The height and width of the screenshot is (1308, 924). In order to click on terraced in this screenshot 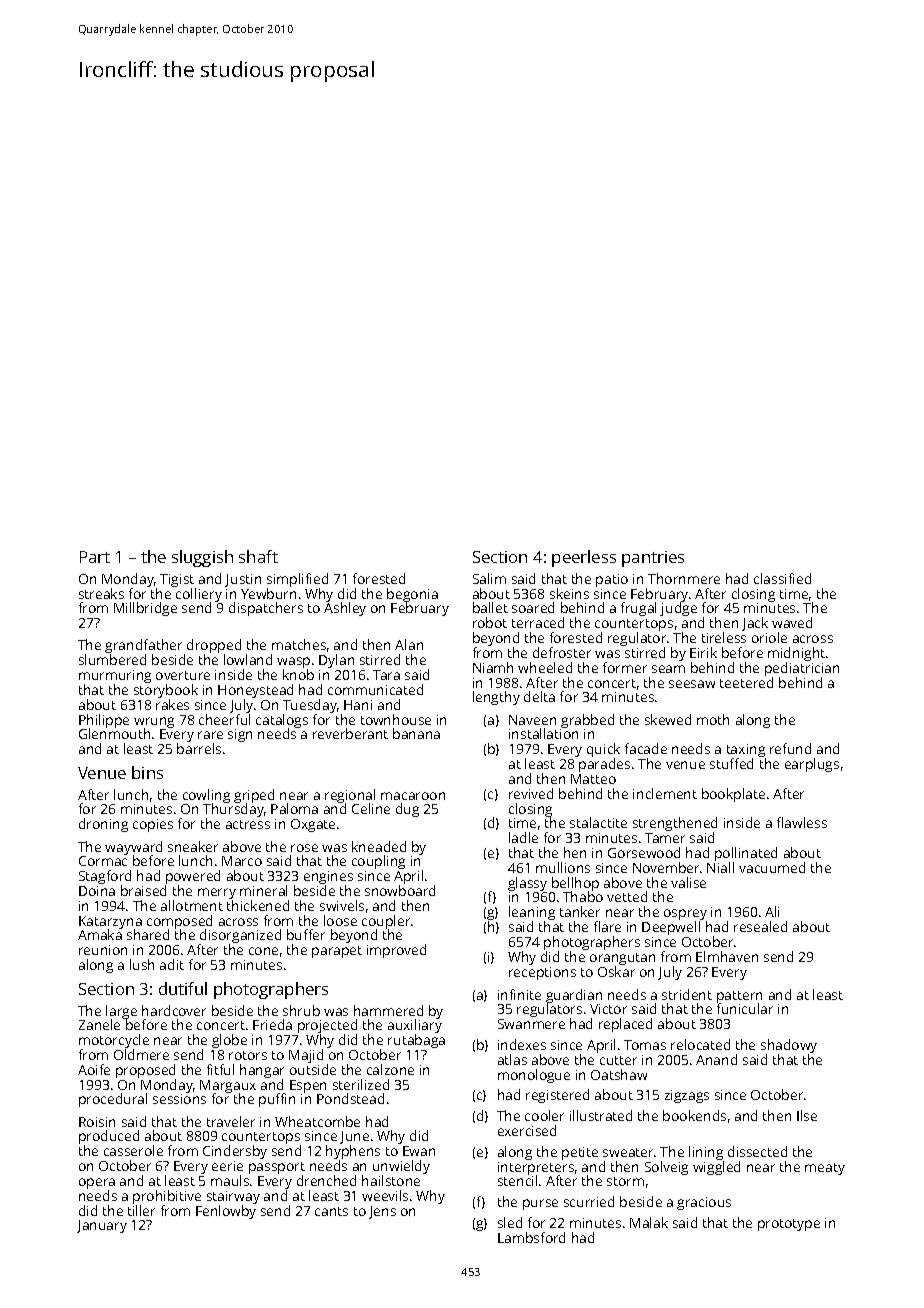, I will do `click(538, 622)`.
